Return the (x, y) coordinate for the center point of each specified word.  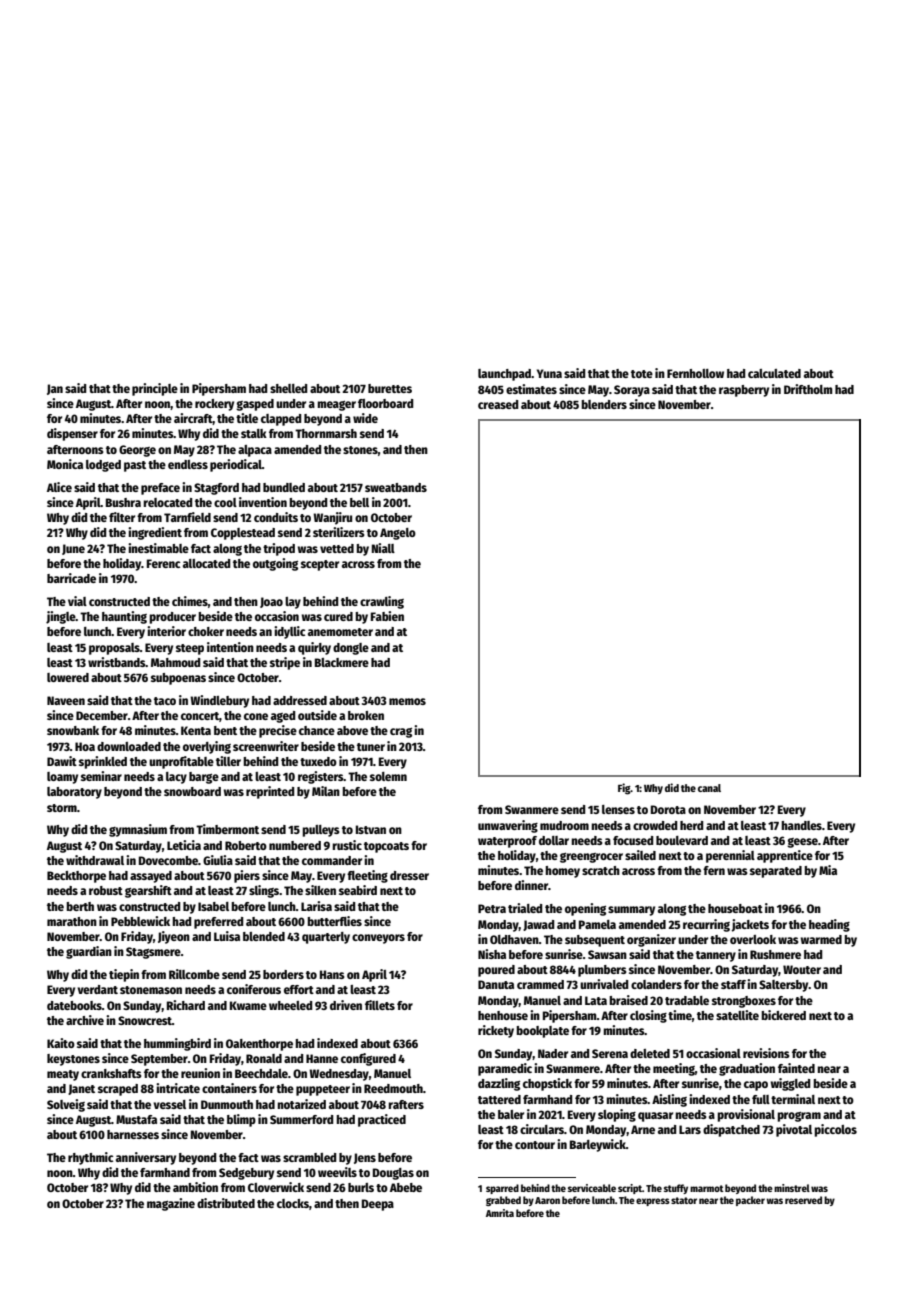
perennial (730, 856)
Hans (332, 974)
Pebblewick (140, 921)
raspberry (744, 391)
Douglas (393, 1174)
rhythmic (90, 1158)
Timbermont (227, 829)
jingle (61, 617)
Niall (383, 548)
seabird (358, 890)
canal (709, 788)
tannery (716, 956)
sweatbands (396, 487)
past (135, 466)
